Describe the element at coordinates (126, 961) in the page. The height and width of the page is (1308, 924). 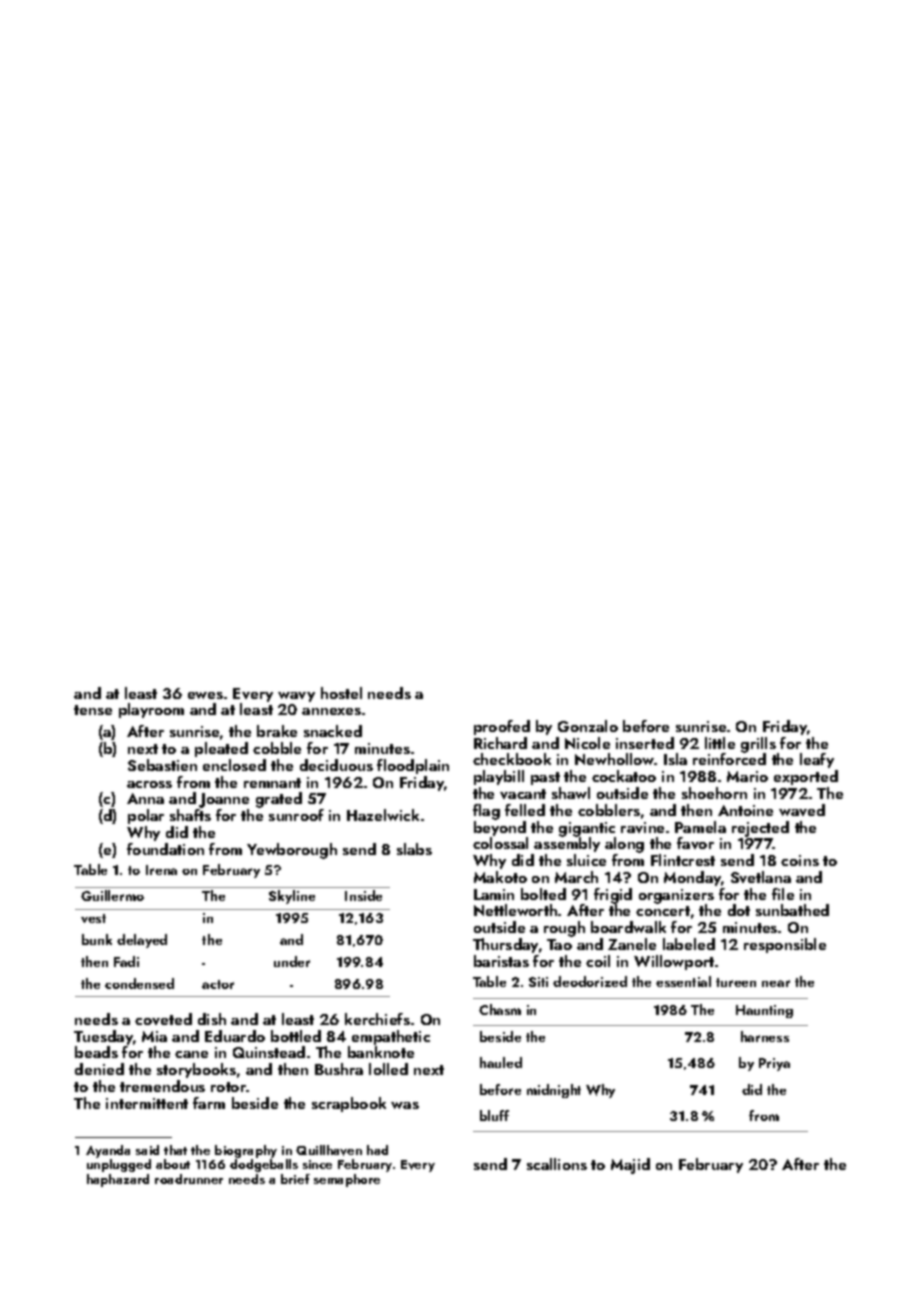
I see `Fadi` at that location.
